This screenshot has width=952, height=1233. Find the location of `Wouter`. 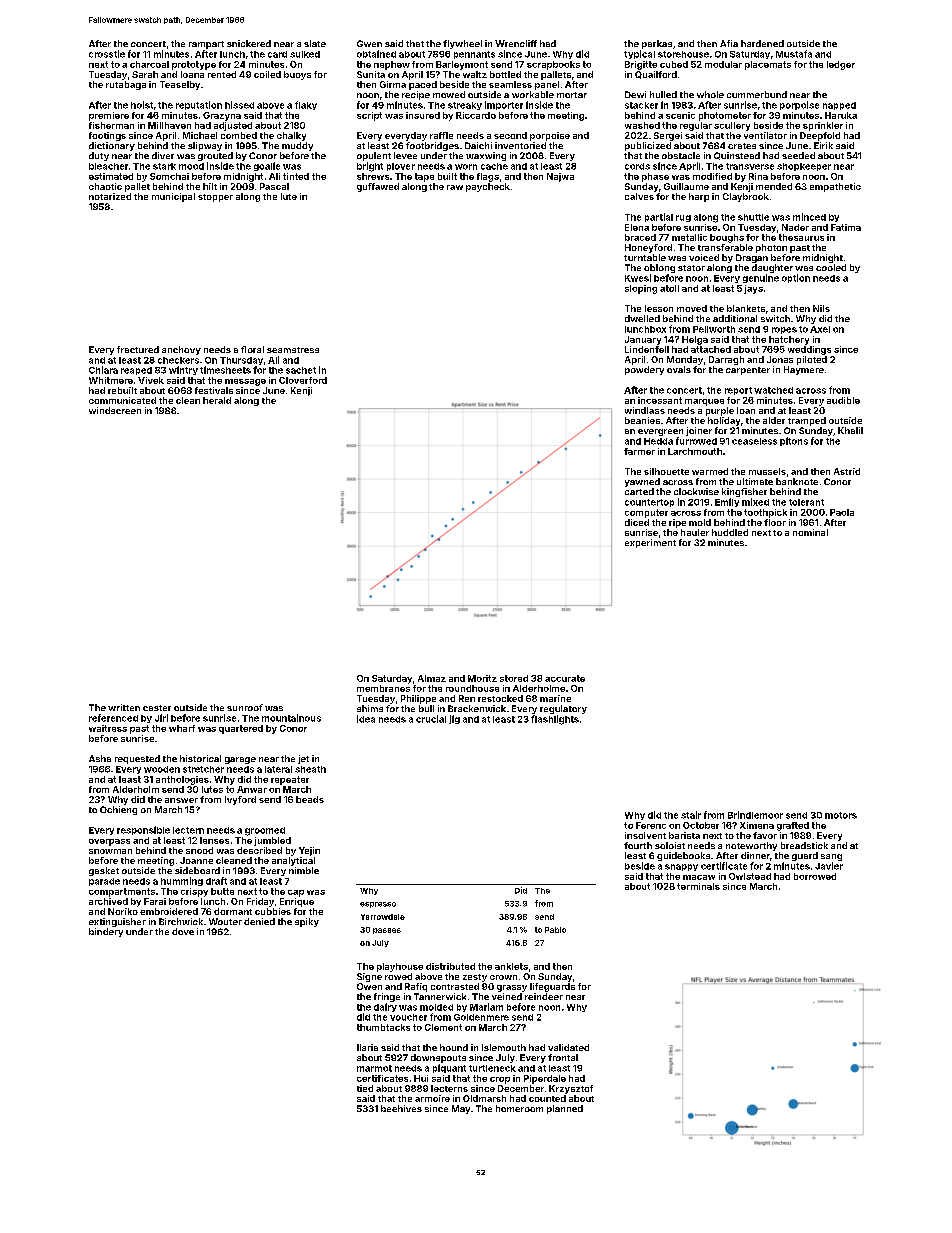

Wouter is located at coordinates (225, 921).
